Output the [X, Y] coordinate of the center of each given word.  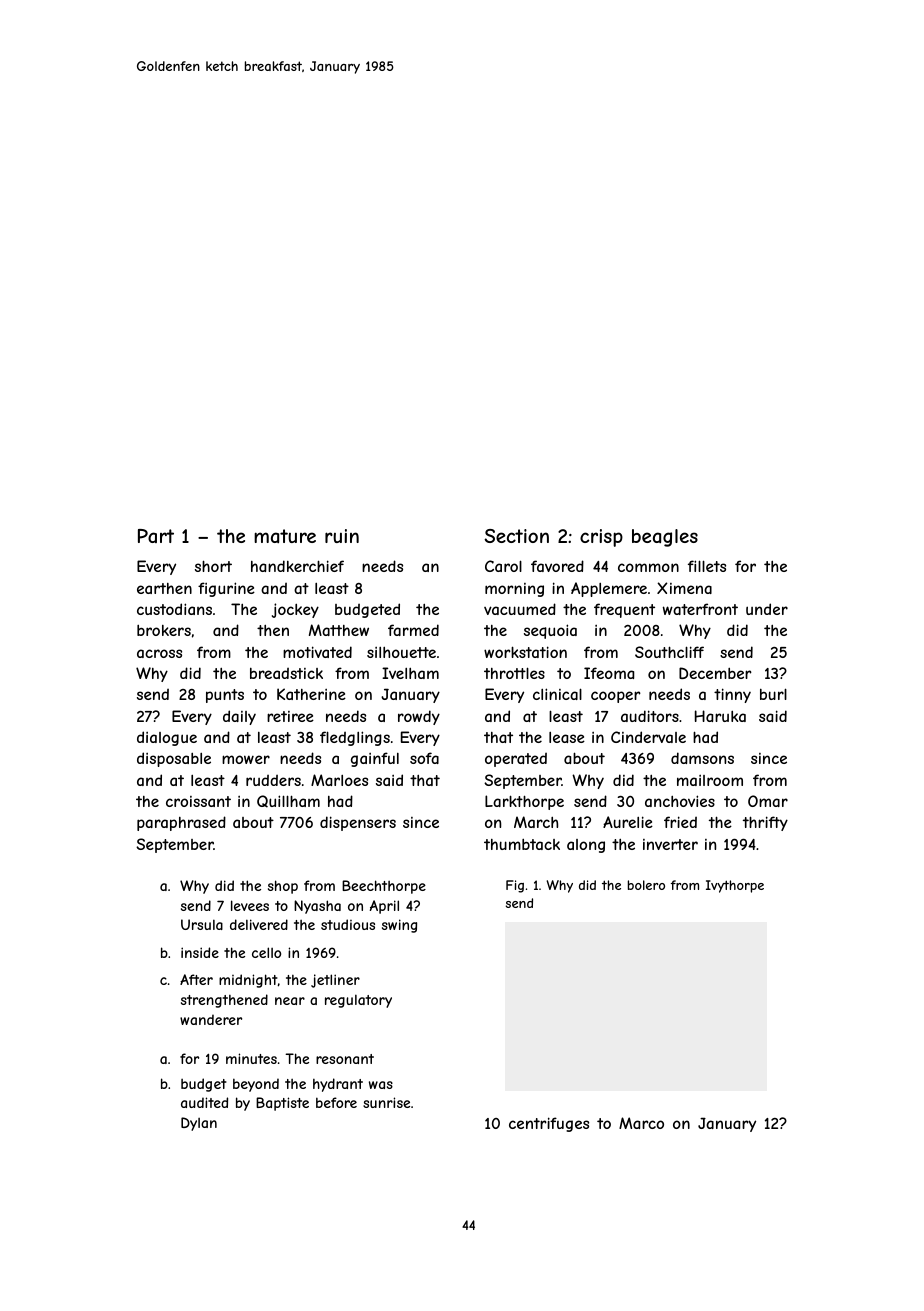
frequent [624, 610]
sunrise [386, 1102]
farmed [413, 630]
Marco [641, 1123]
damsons [702, 758]
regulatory [358, 1001]
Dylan [199, 1124]
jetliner [335, 981]
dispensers [358, 823]
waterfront [700, 609]
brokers [164, 630]
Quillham [288, 801]
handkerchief [297, 566]
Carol [503, 566]
